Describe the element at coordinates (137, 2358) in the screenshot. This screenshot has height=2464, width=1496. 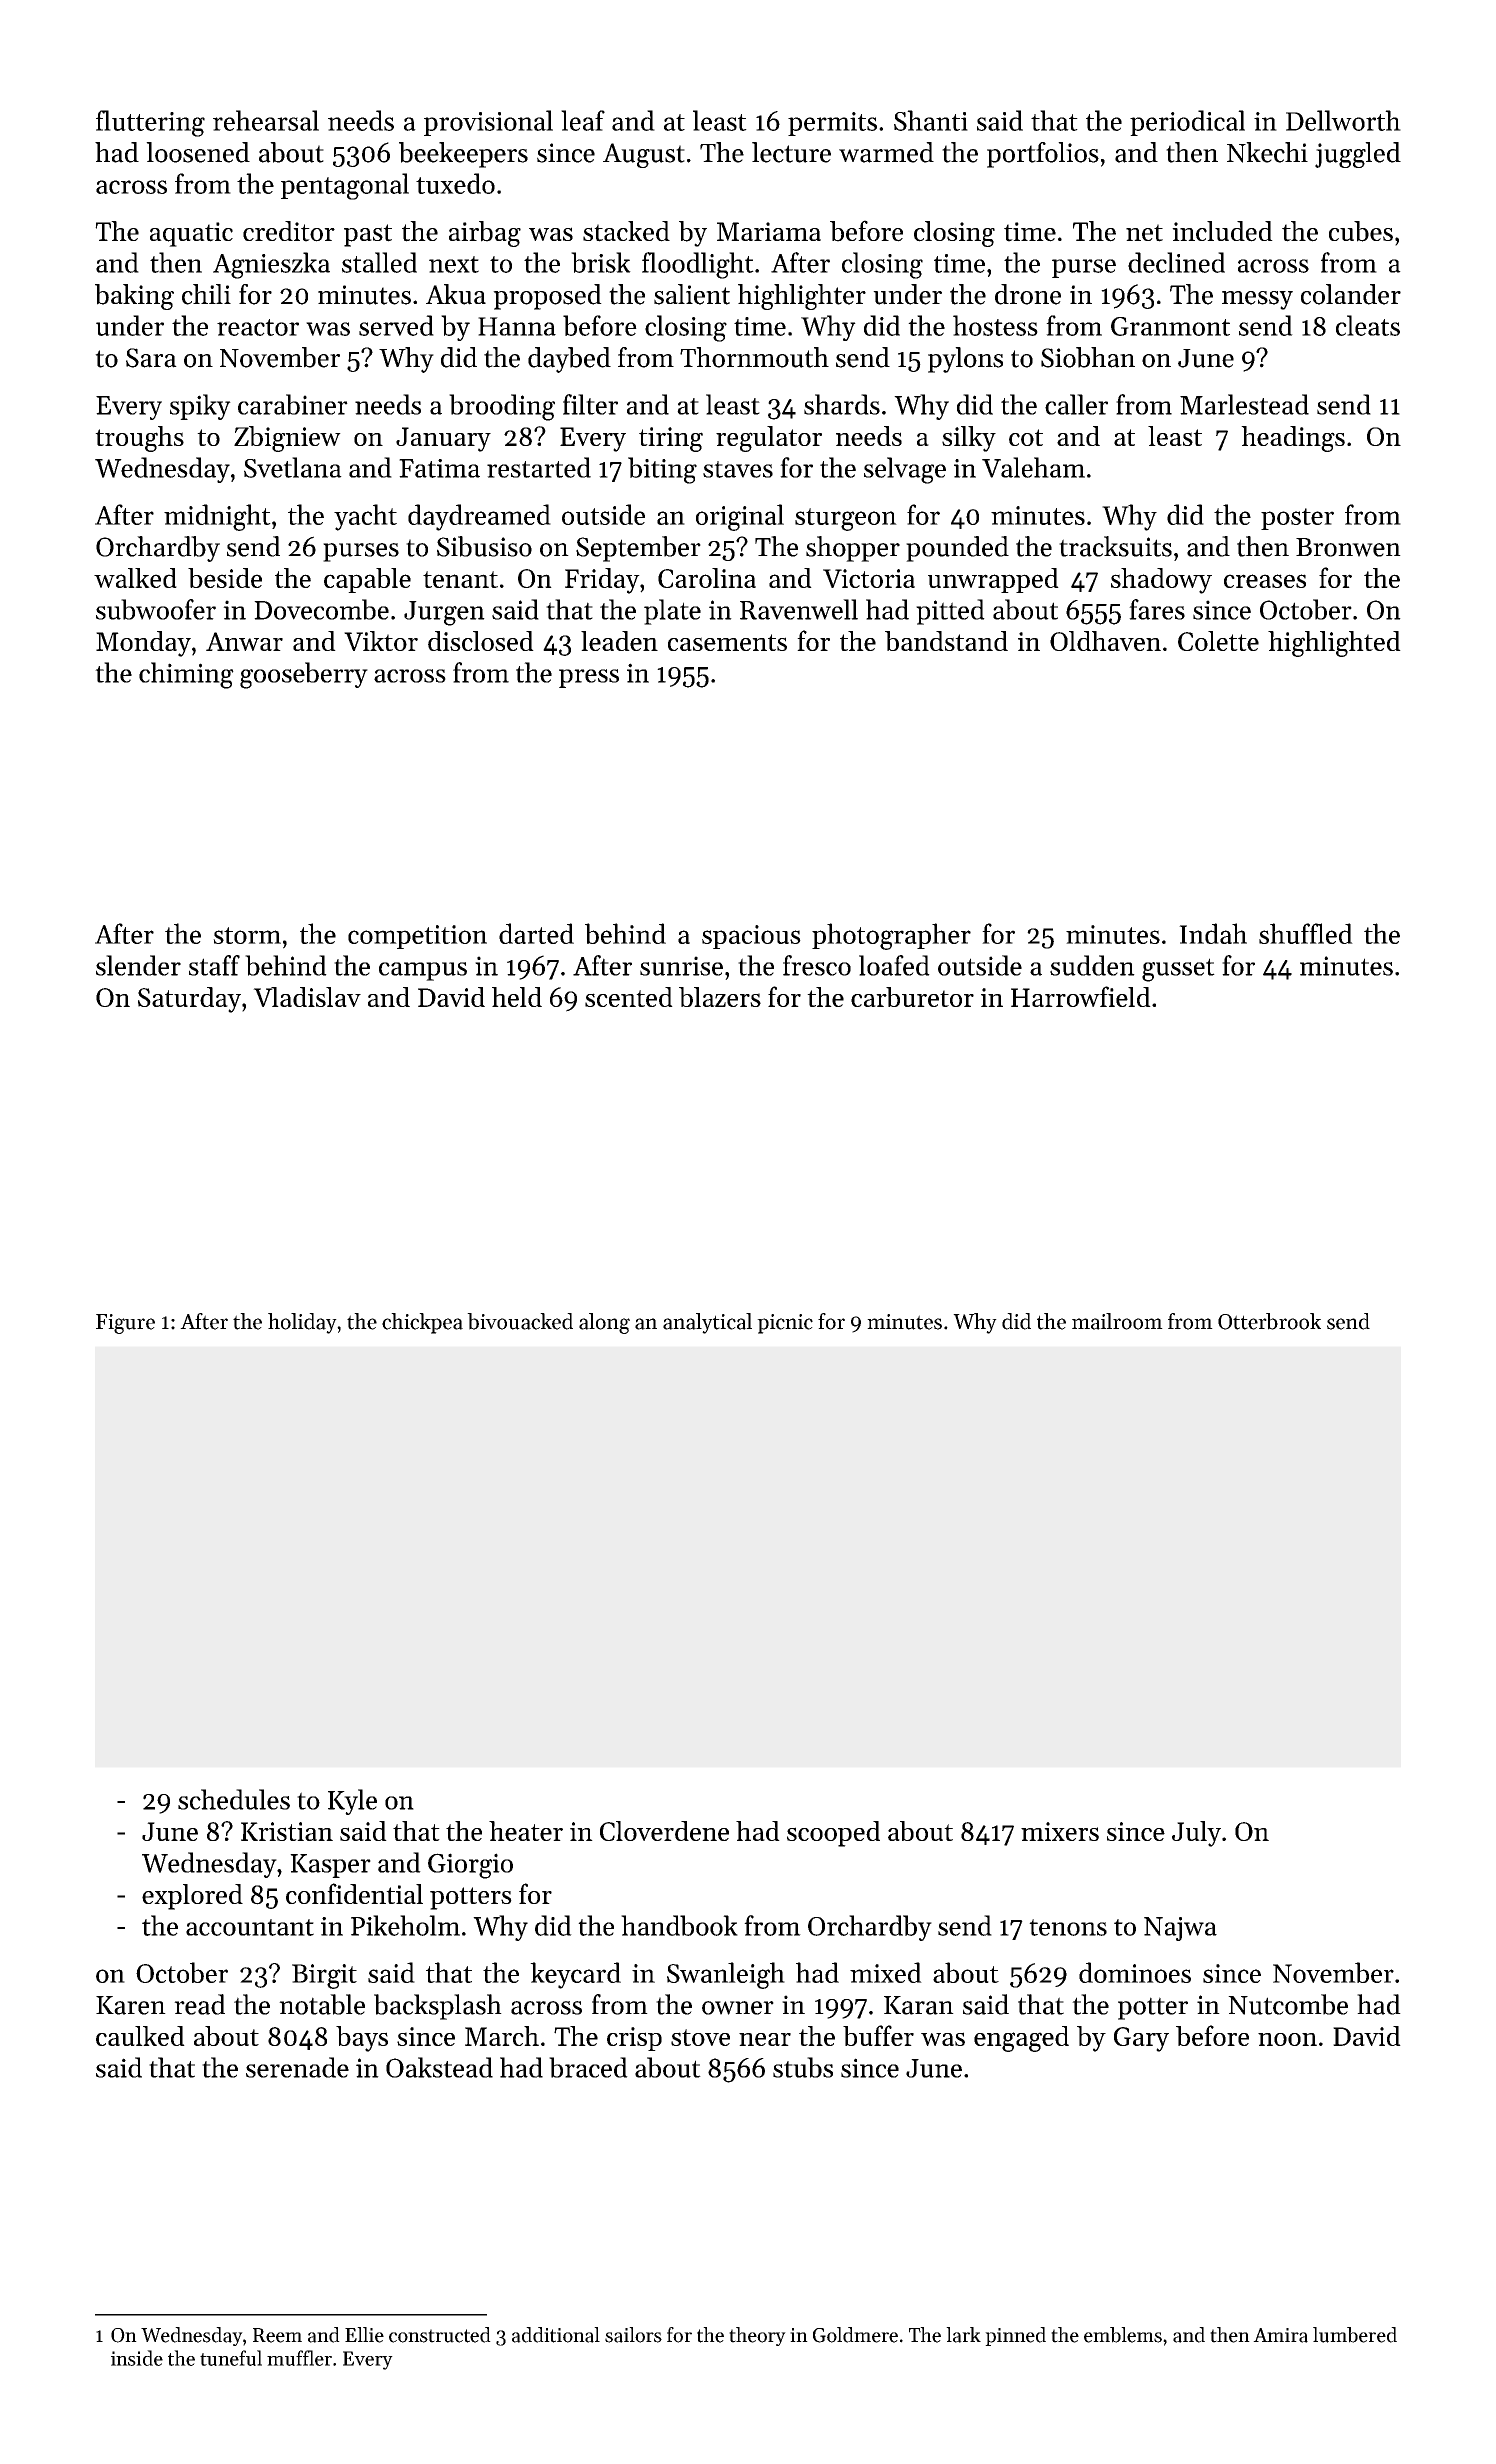
I see `inside` at that location.
